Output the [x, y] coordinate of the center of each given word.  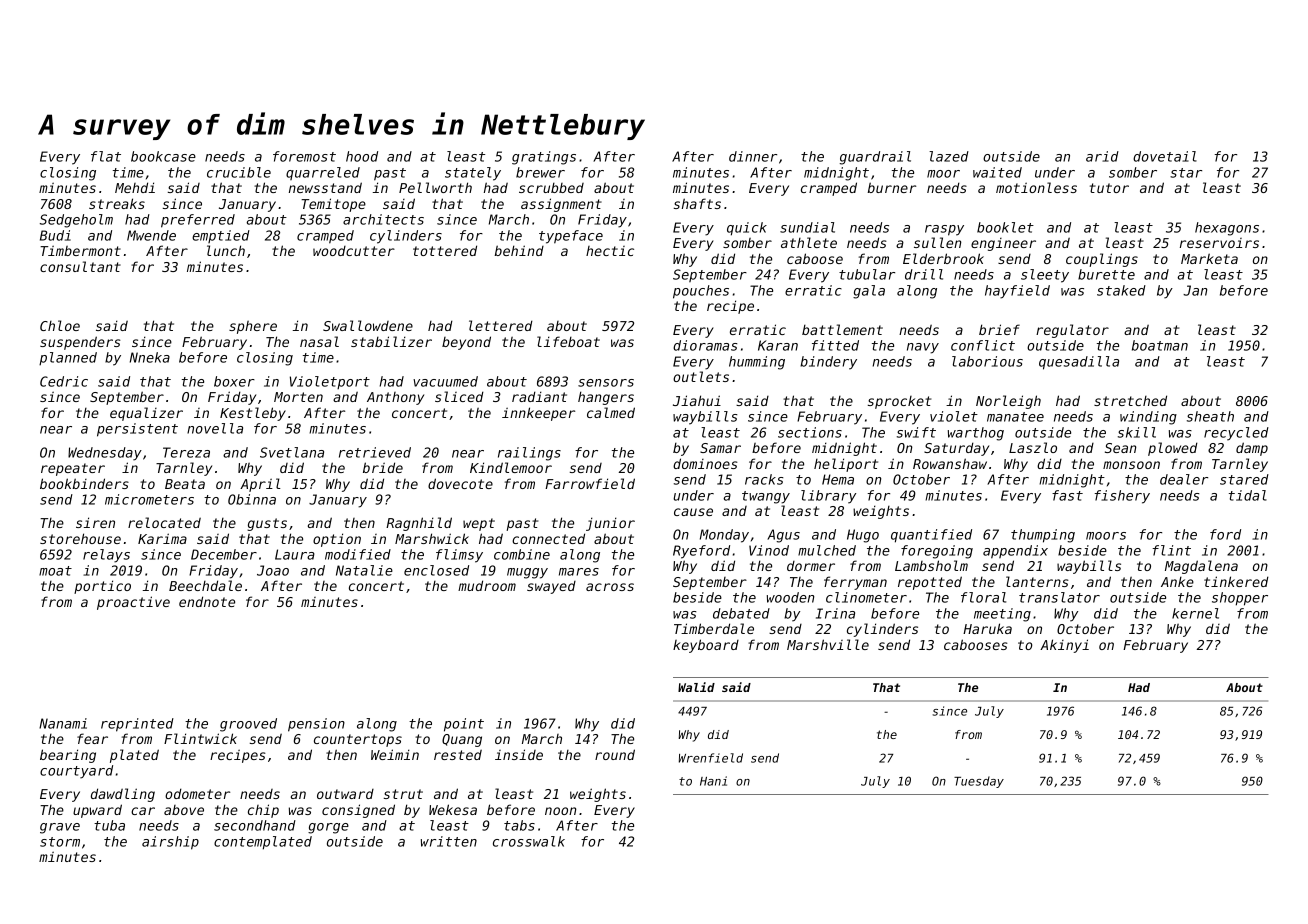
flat [106, 156]
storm [60, 842]
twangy [766, 497]
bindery [828, 363]
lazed [949, 156]
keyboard [706, 646]
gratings [544, 158]
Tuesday [979, 782]
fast [1067, 495]
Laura [295, 554]
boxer [234, 381]
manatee [1015, 417]
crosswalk [529, 841]
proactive [133, 603]
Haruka [987, 628]
